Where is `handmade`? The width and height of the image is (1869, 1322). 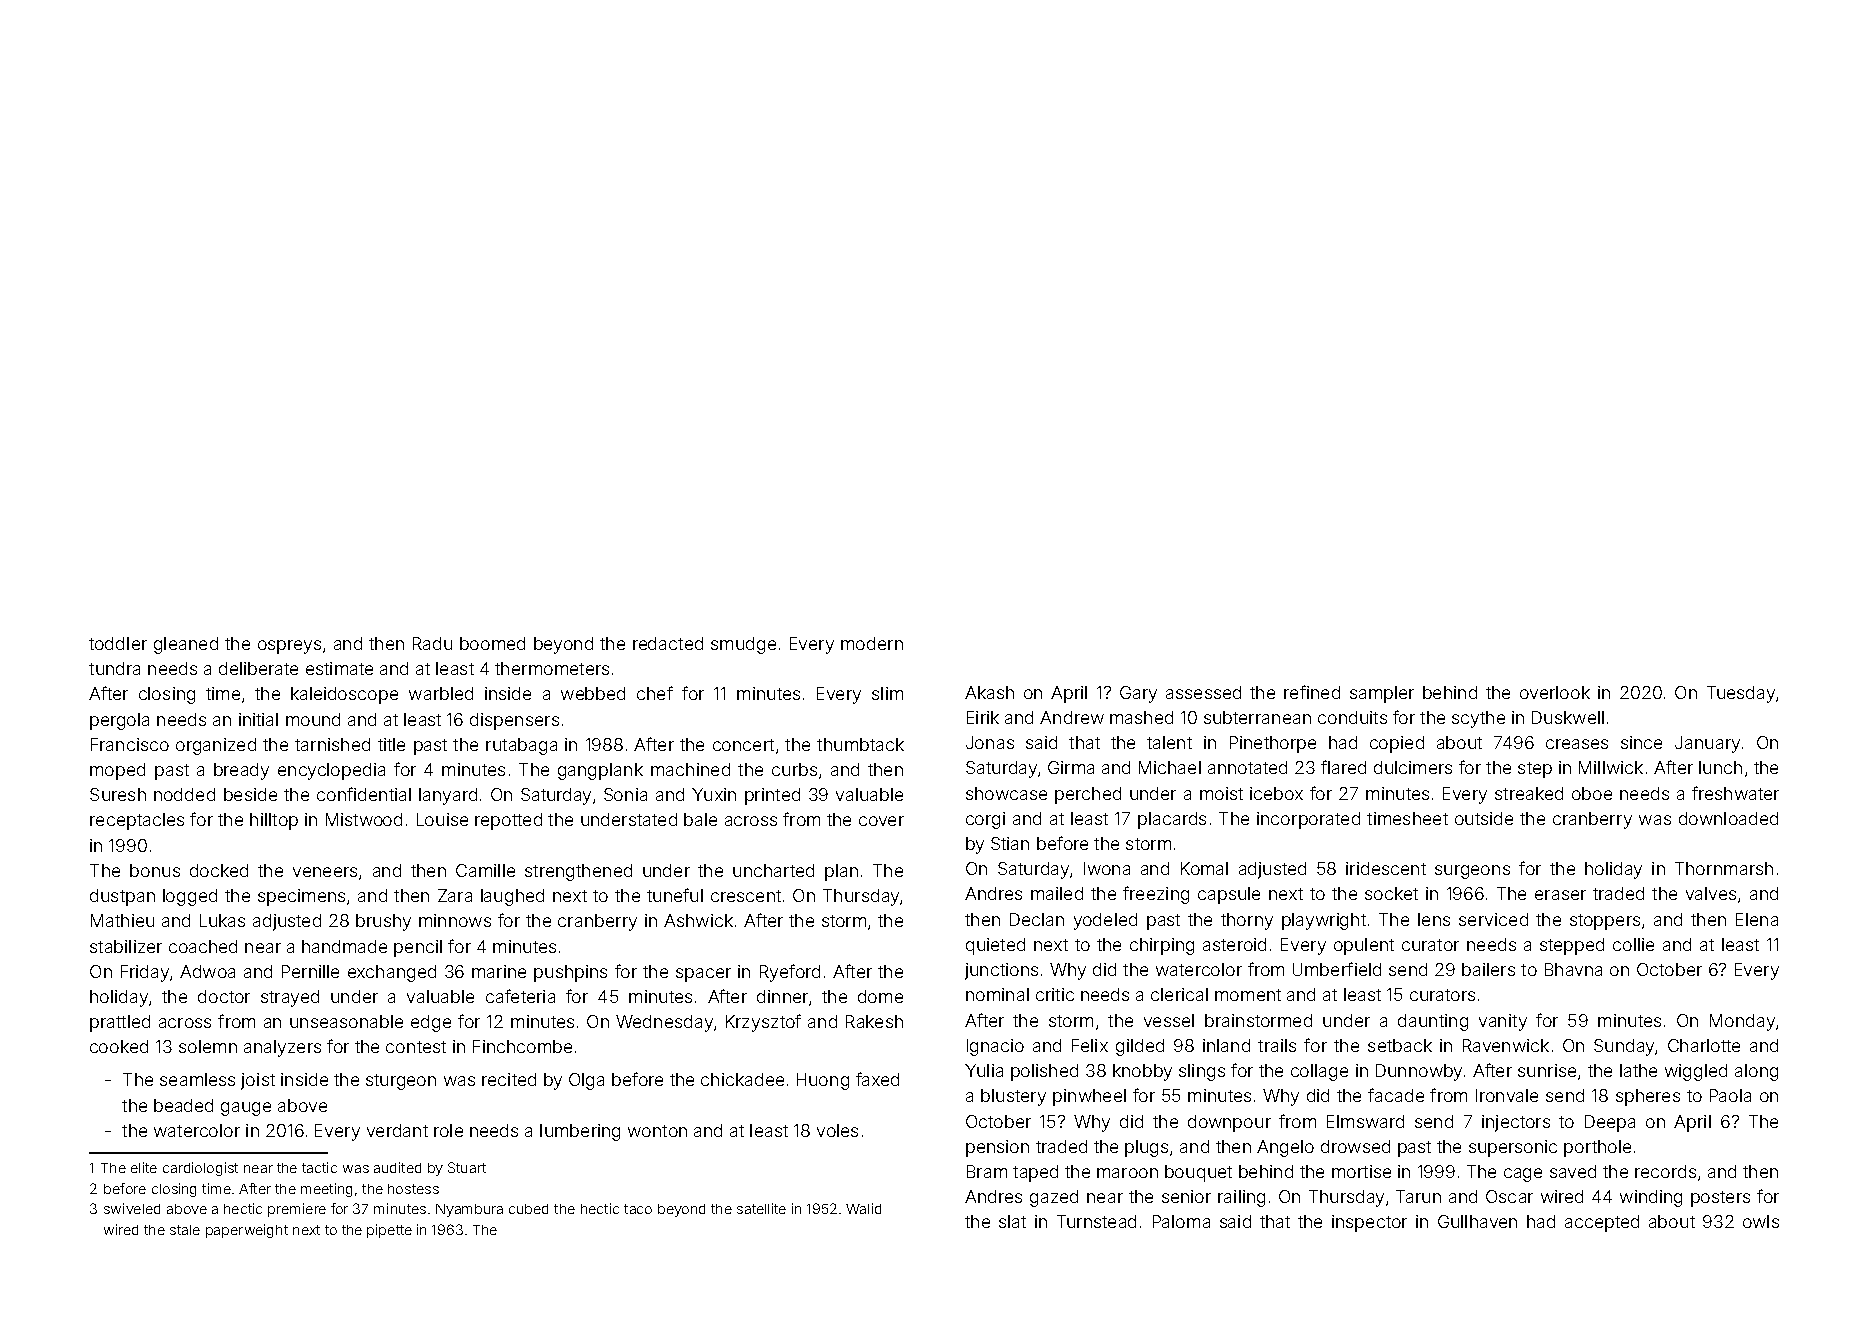
handmade is located at coordinates (344, 946).
